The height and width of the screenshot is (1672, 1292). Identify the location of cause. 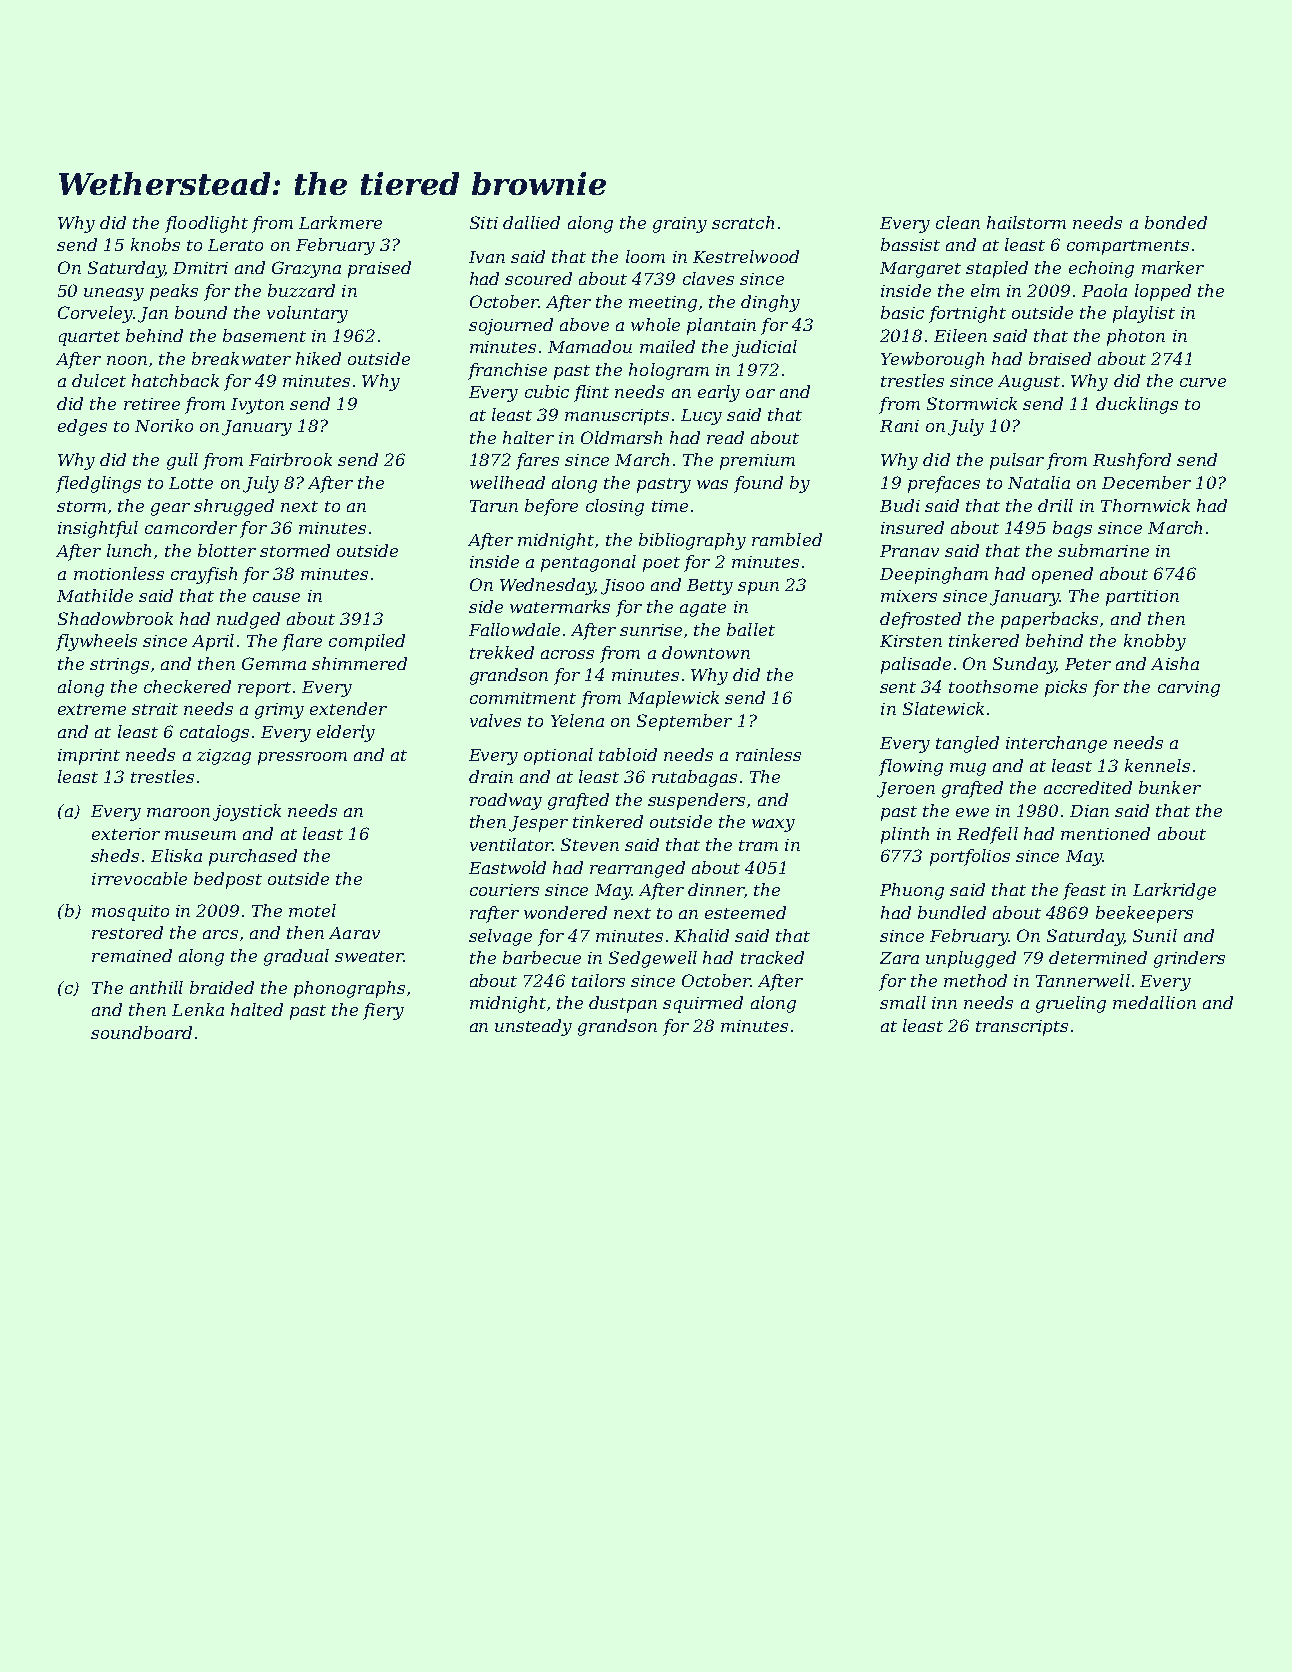
(276, 597).
